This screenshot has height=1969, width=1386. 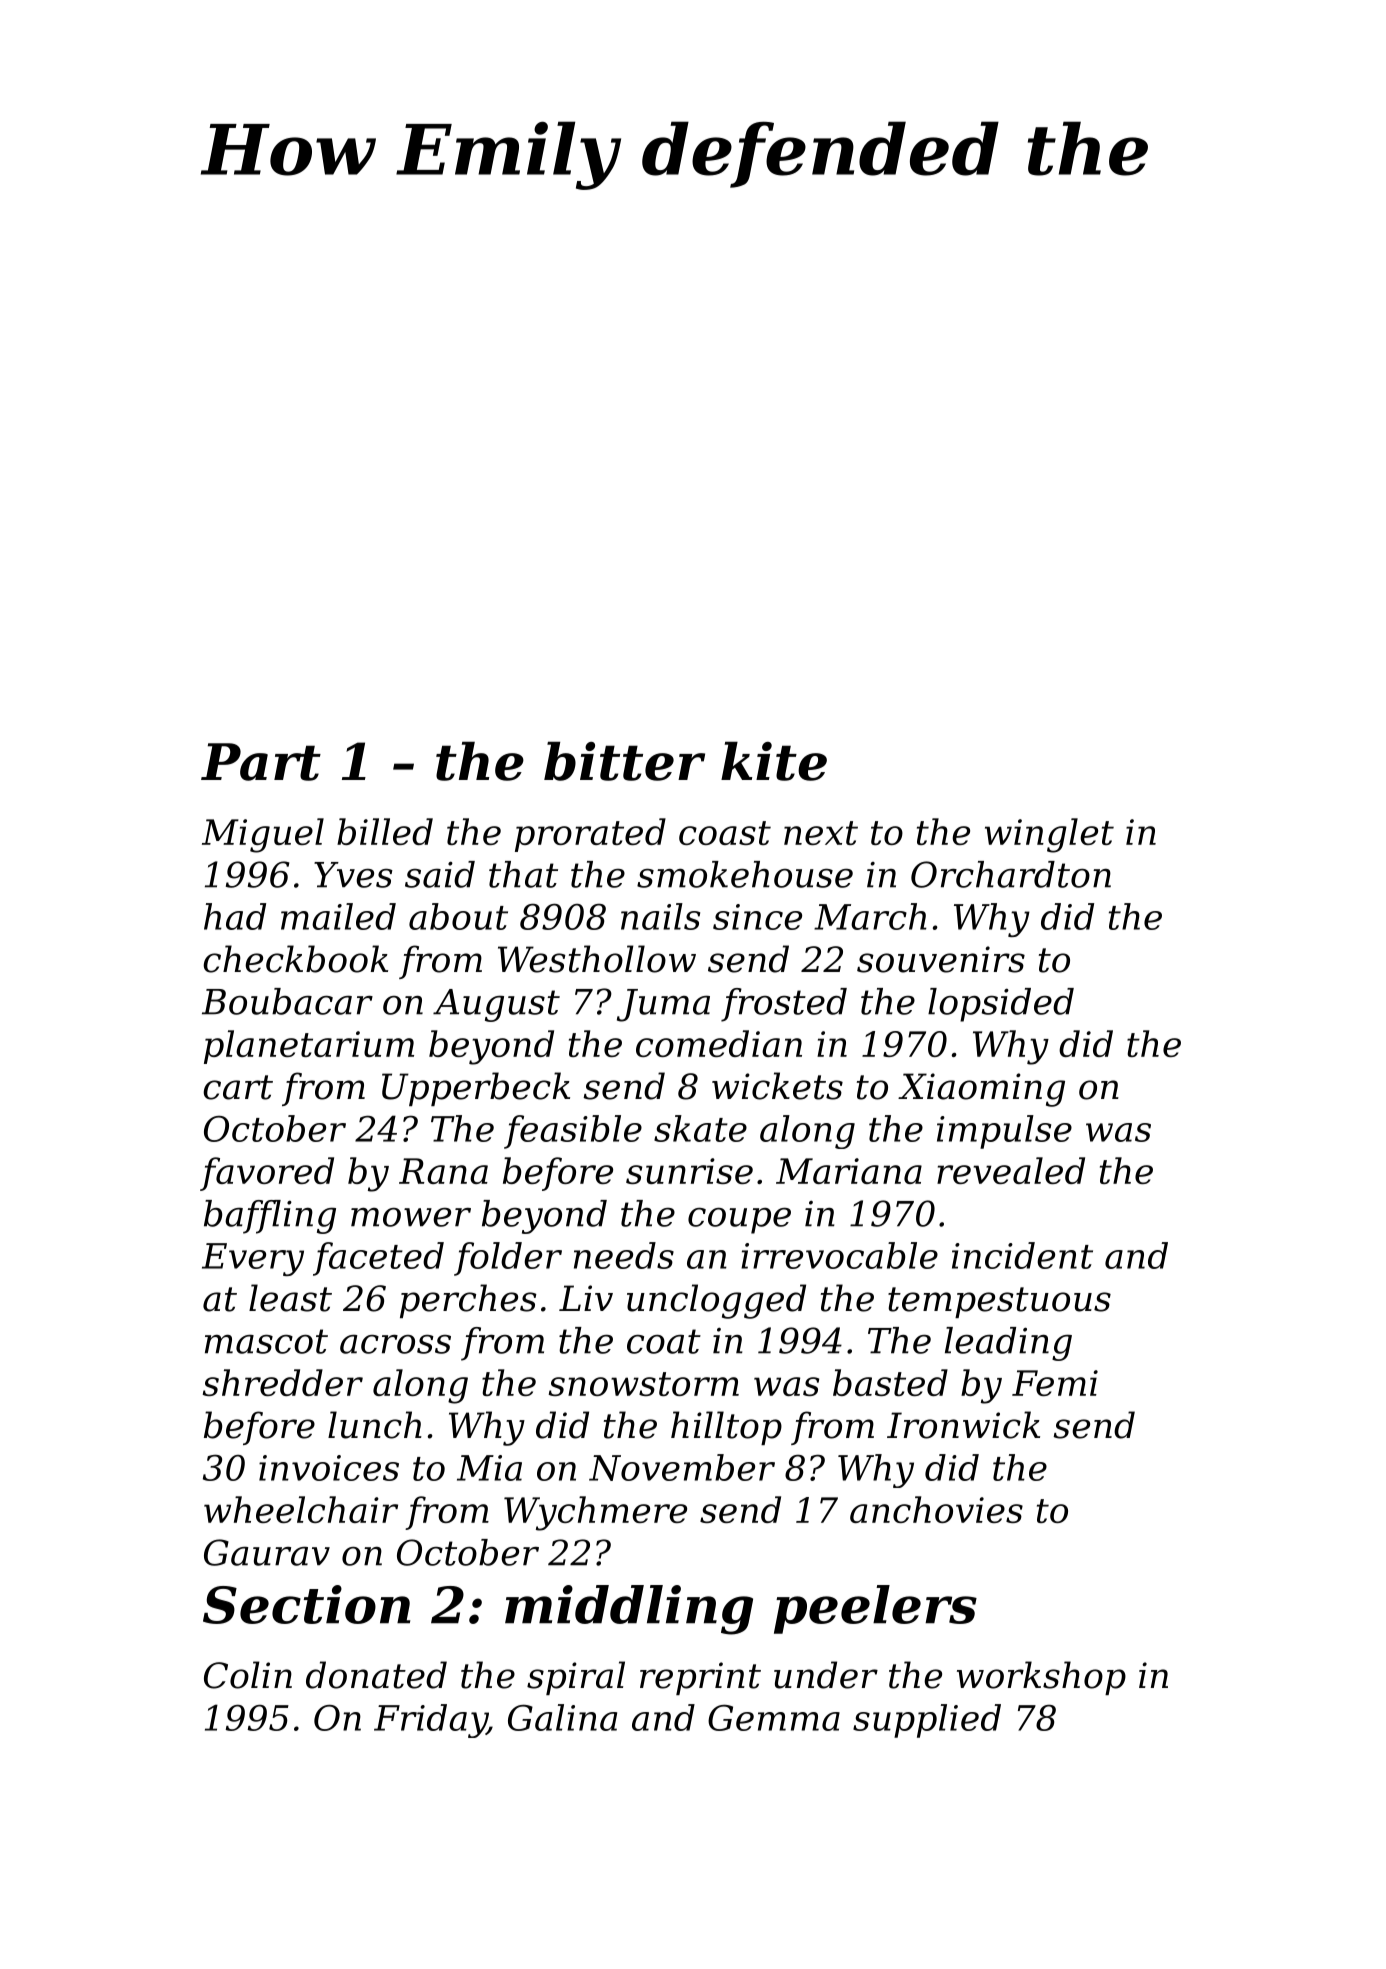 I want to click on Part, so click(x=261, y=762).
